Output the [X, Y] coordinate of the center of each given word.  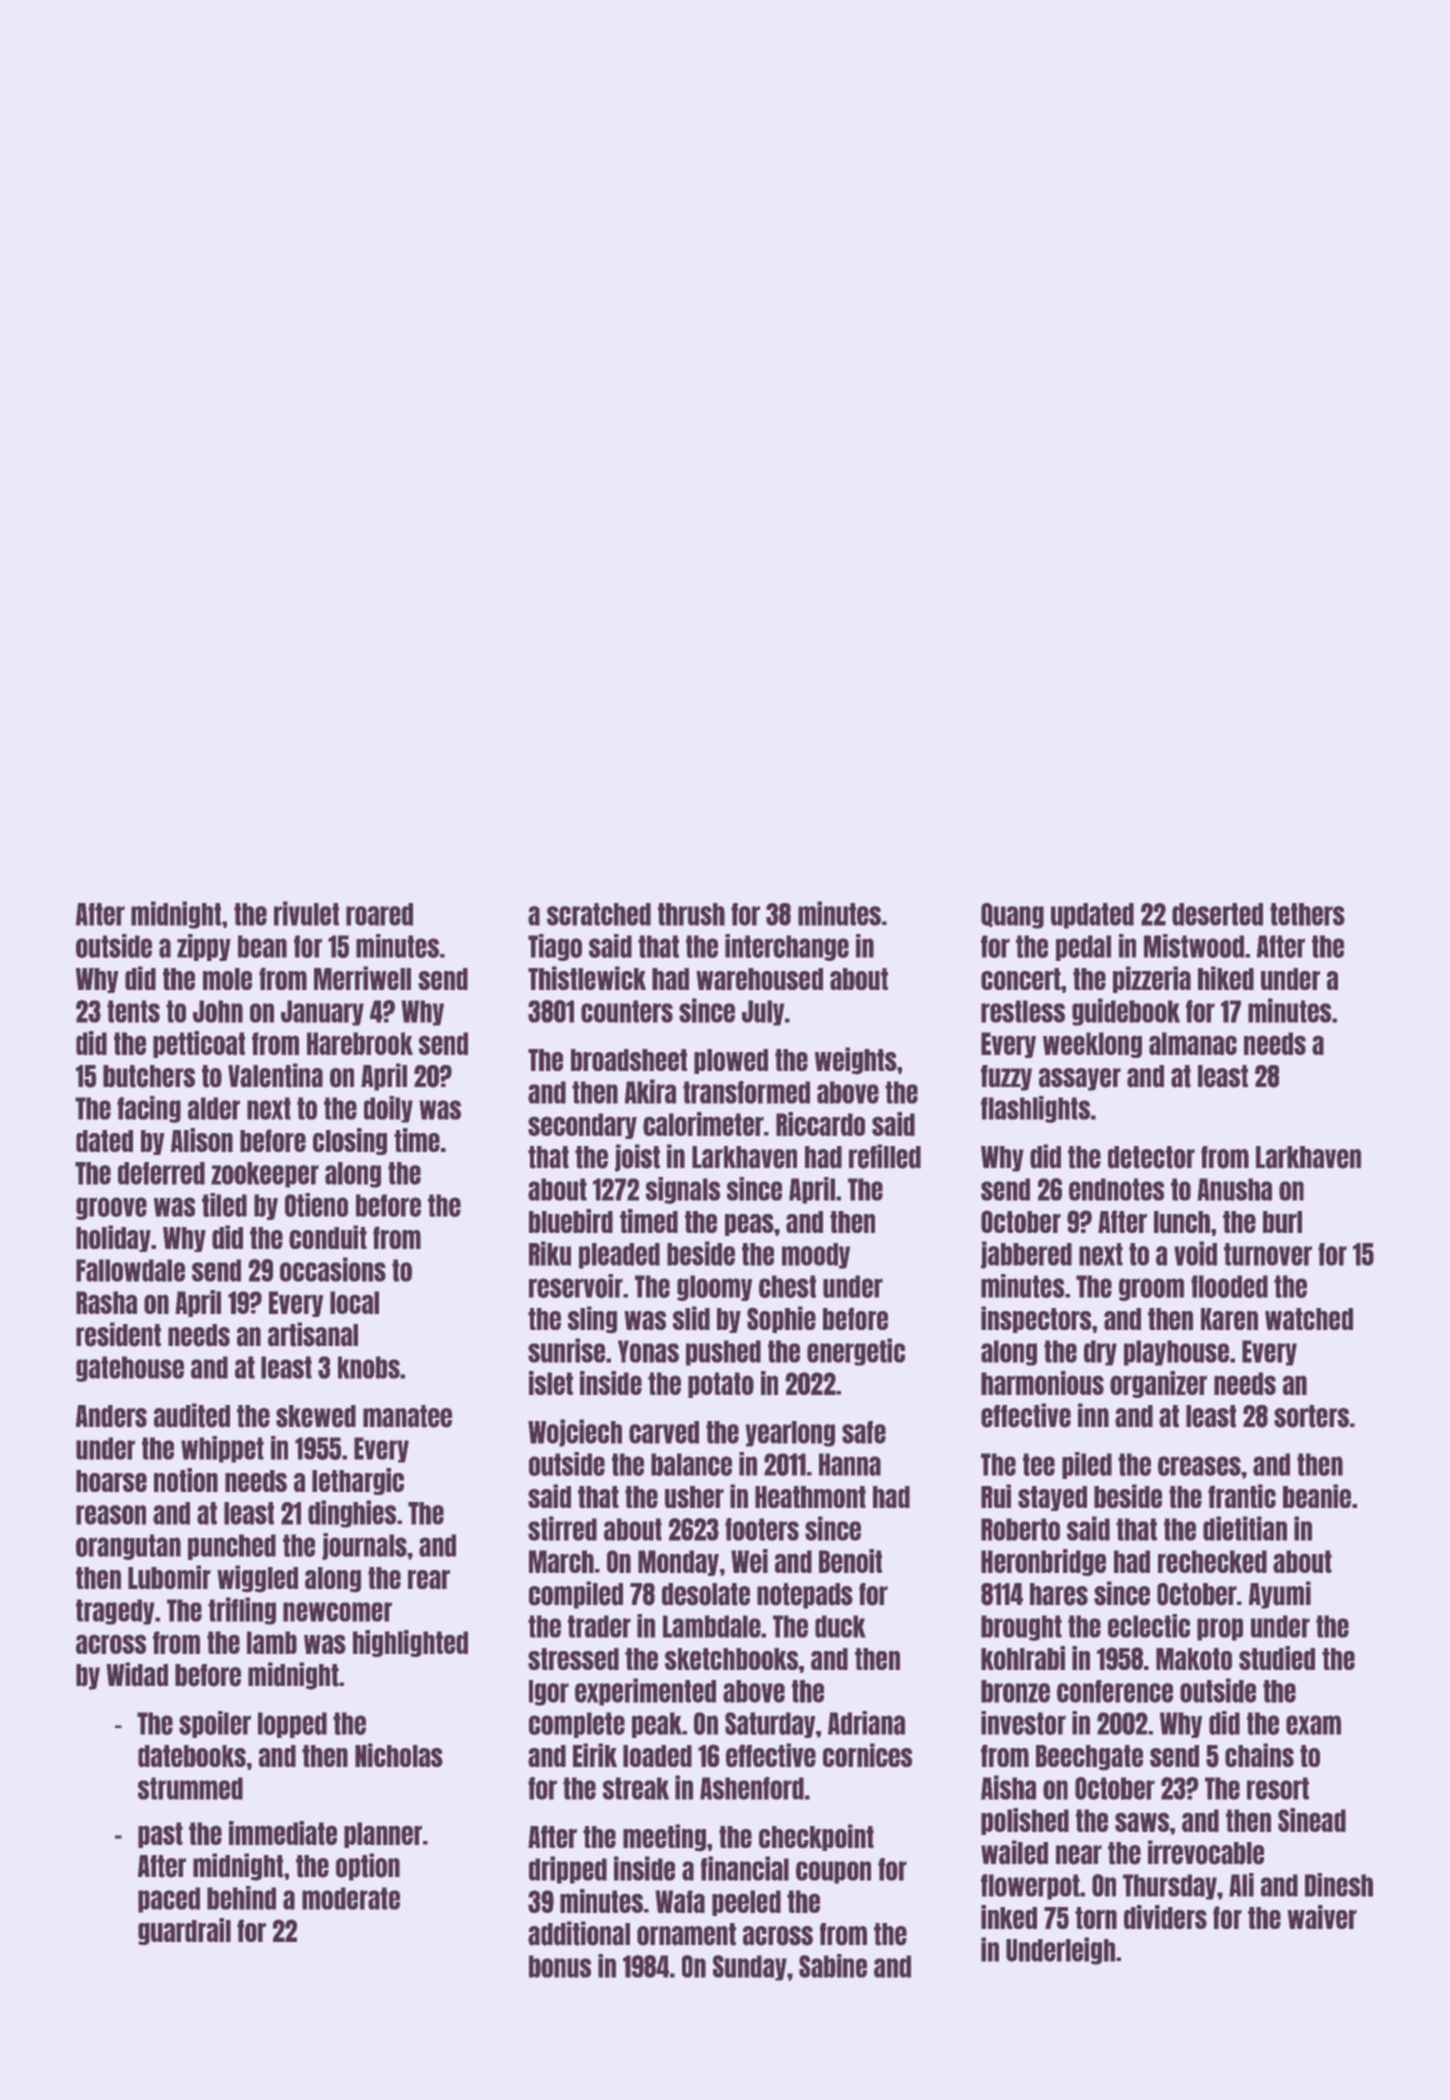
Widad [137, 1674]
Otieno [316, 1205]
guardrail [184, 1931]
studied [1277, 1658]
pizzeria [1152, 979]
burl [1282, 1222]
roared [379, 914]
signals [683, 1190]
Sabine [833, 1966]
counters [627, 1011]
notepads [805, 1596]
